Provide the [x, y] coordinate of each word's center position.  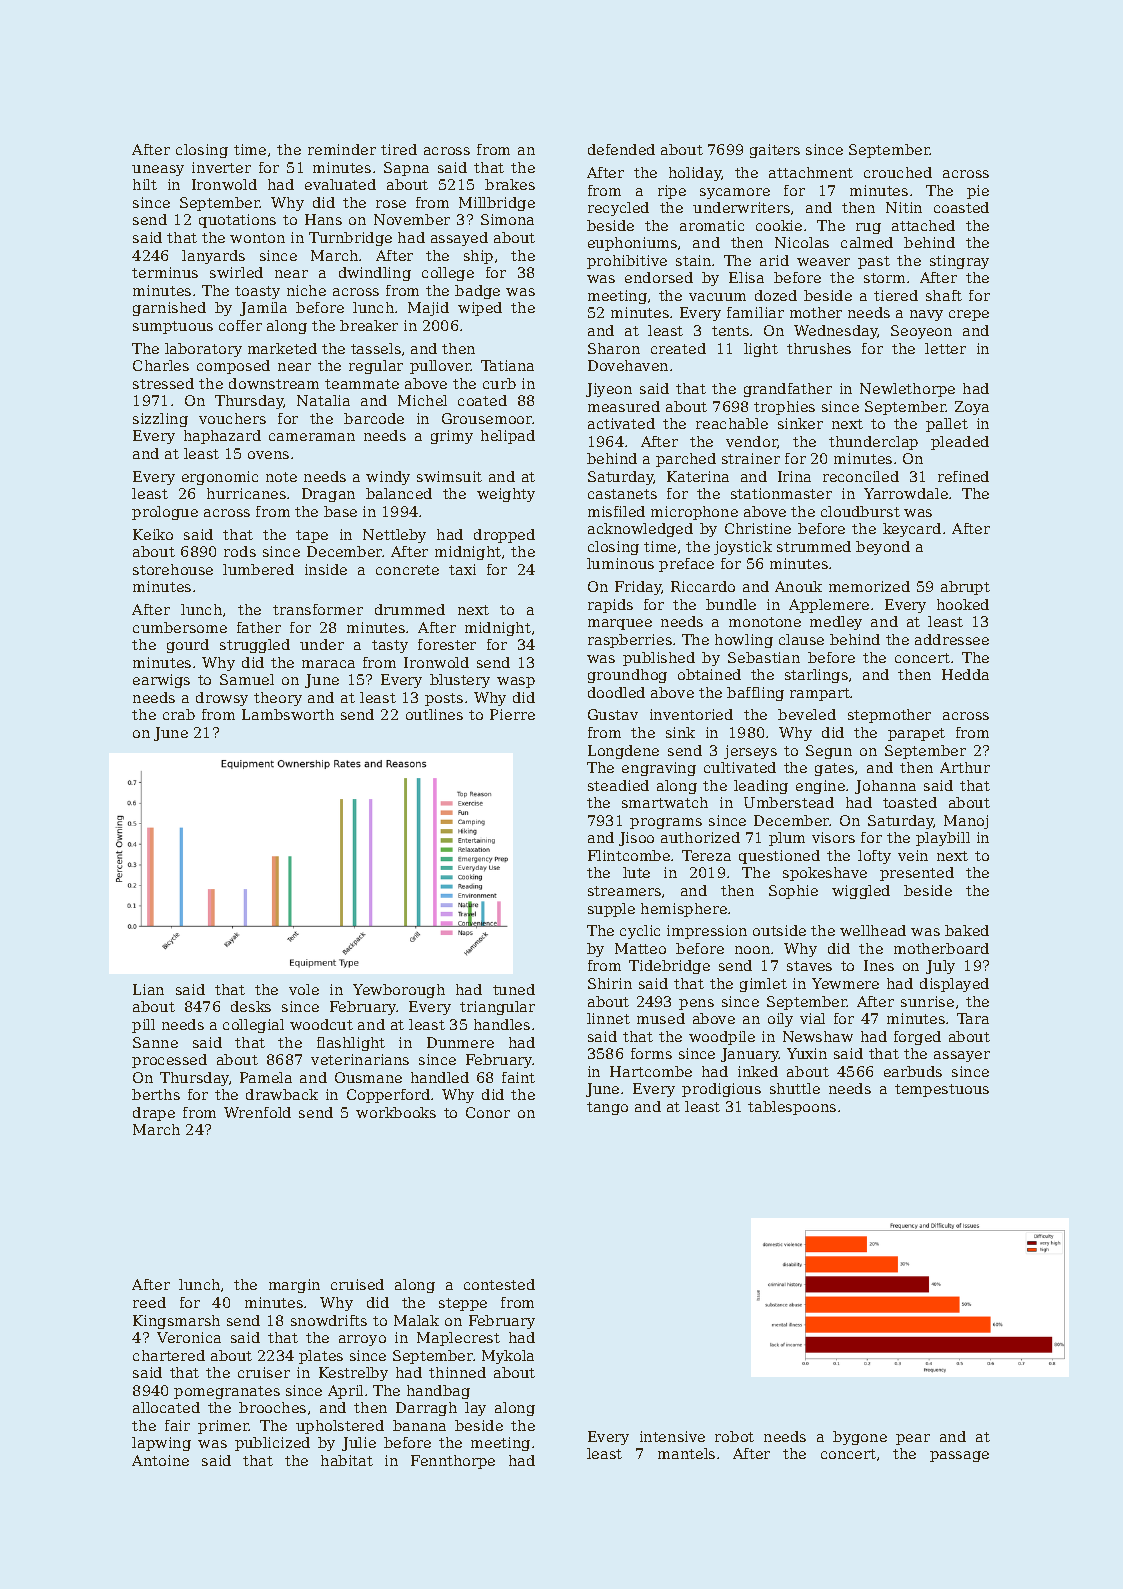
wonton [257, 238]
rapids [610, 606]
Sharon [614, 348]
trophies [784, 408]
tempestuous [942, 1090]
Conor [488, 1112]
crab [179, 714]
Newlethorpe [907, 390]
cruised [357, 1284]
